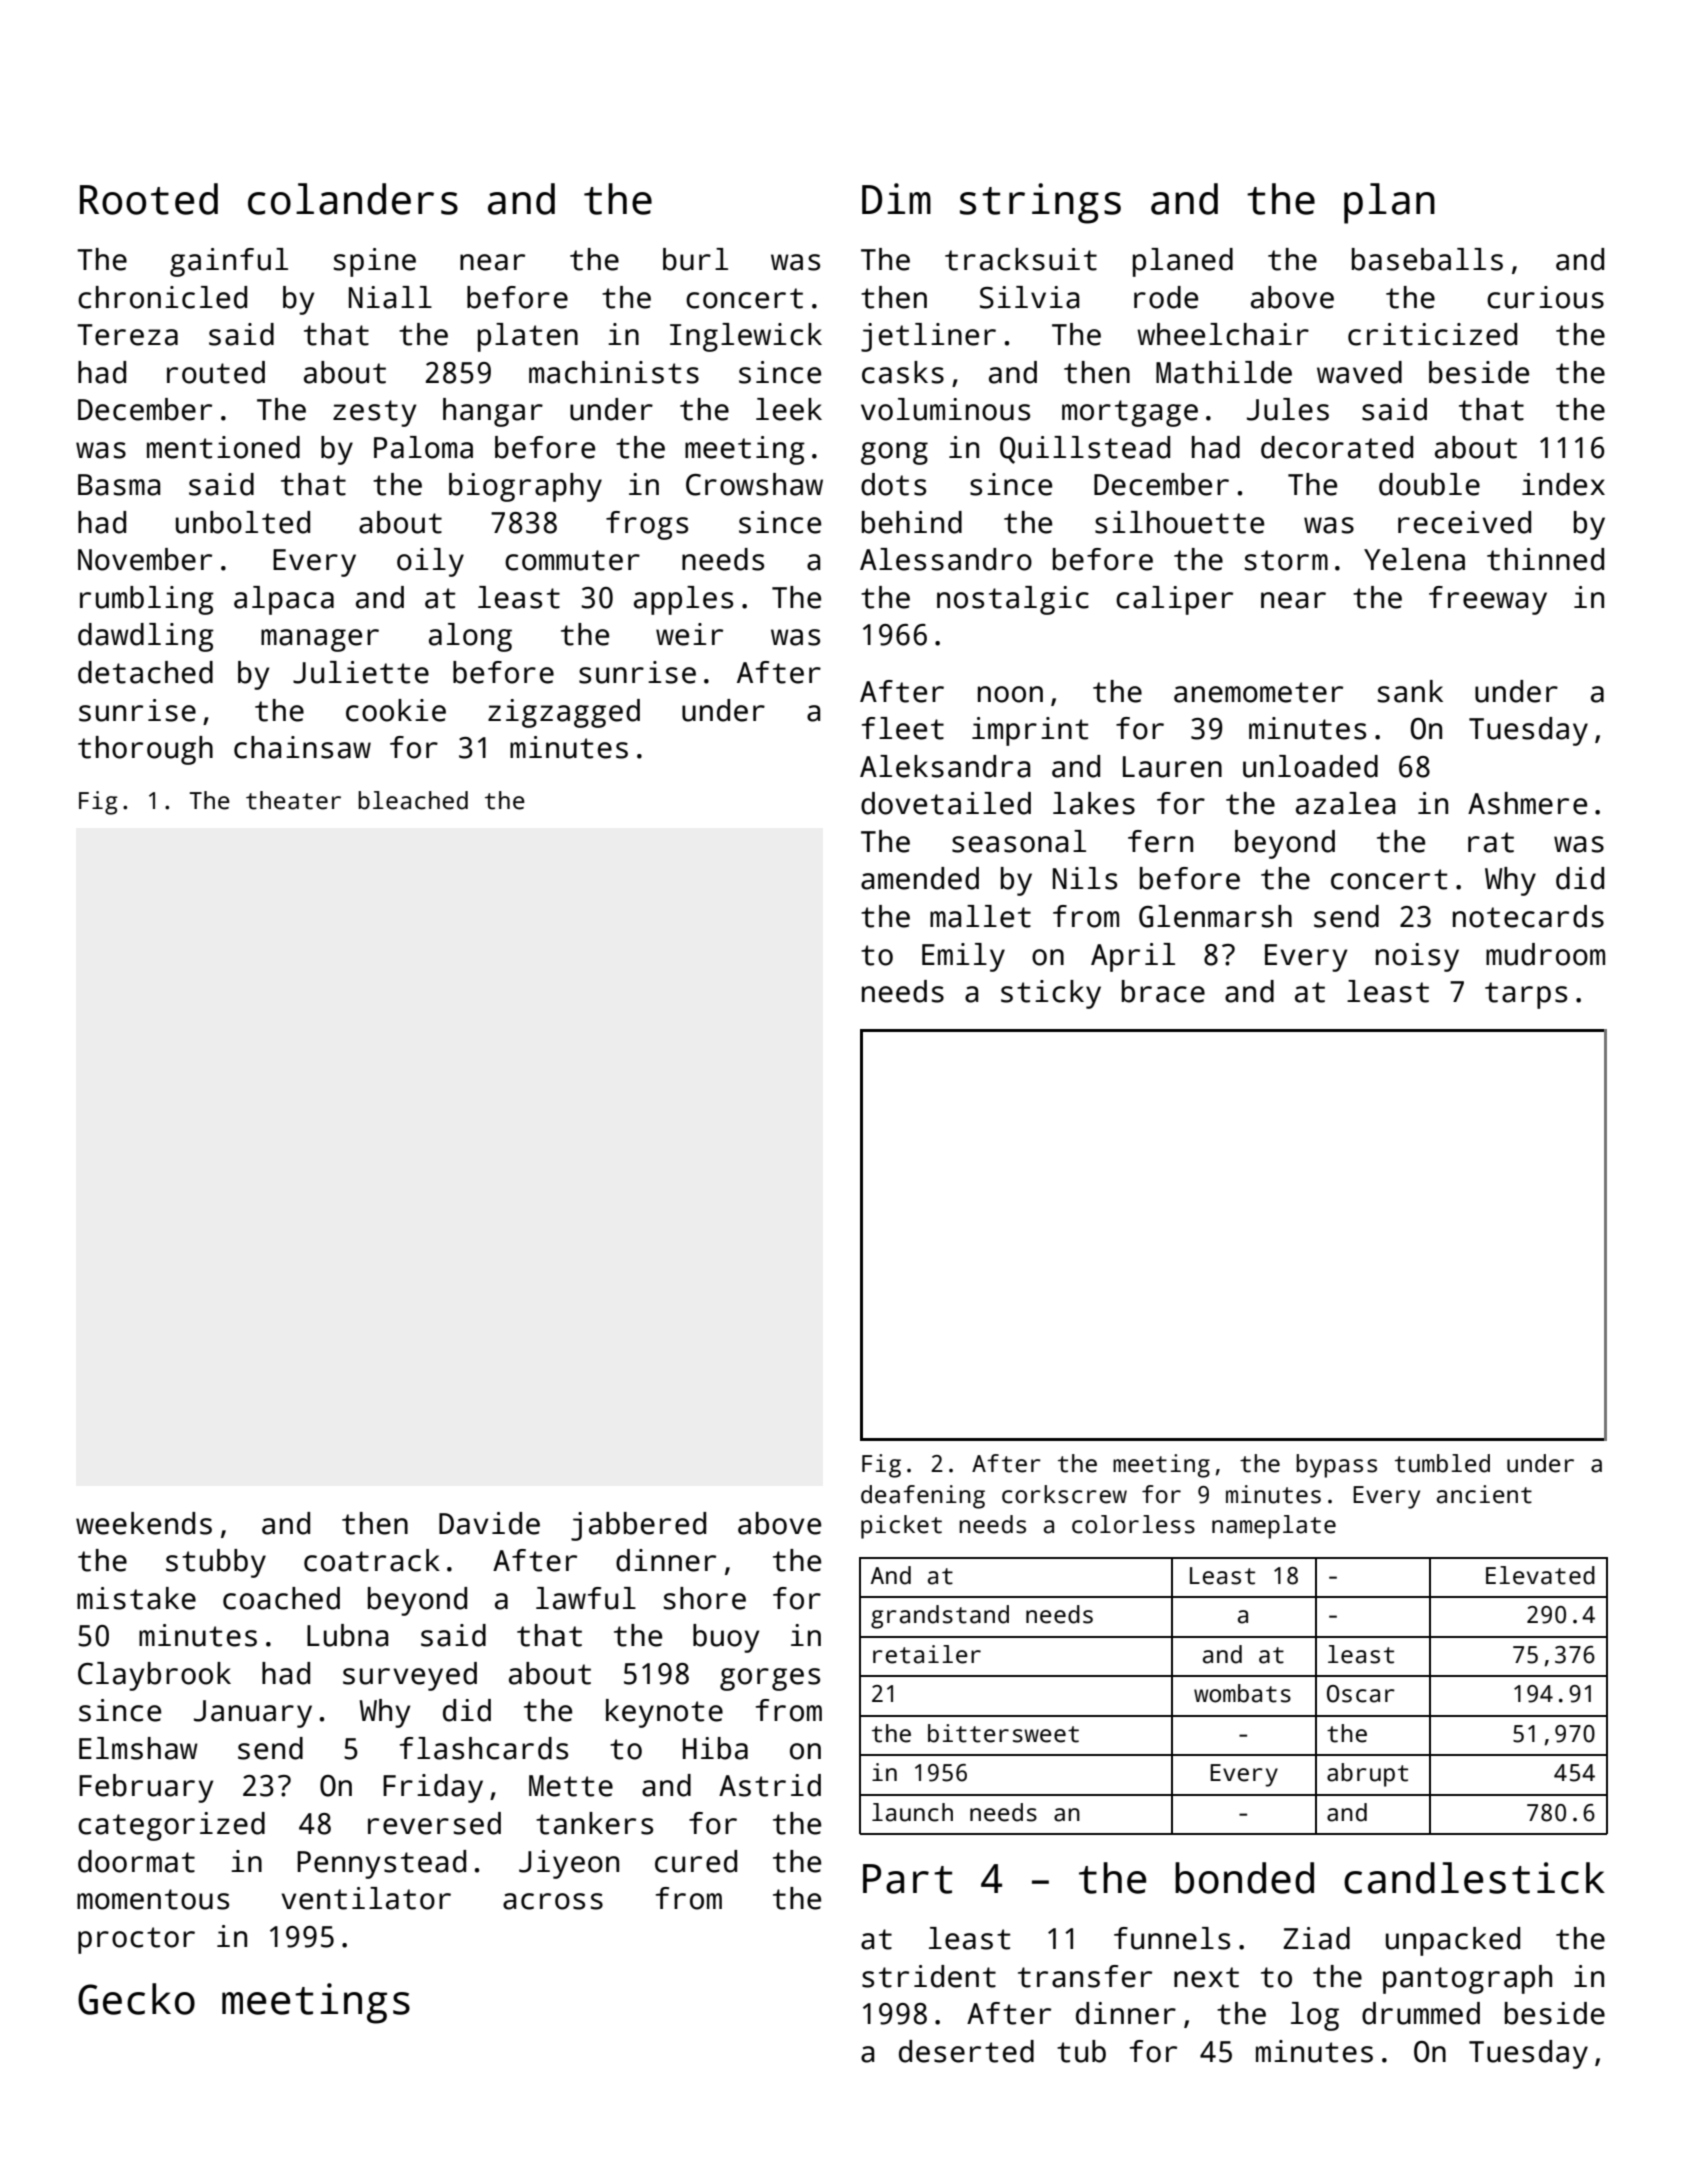  Describe the element at coordinates (136, 1999) in the screenshot. I see `Gecko` at that location.
